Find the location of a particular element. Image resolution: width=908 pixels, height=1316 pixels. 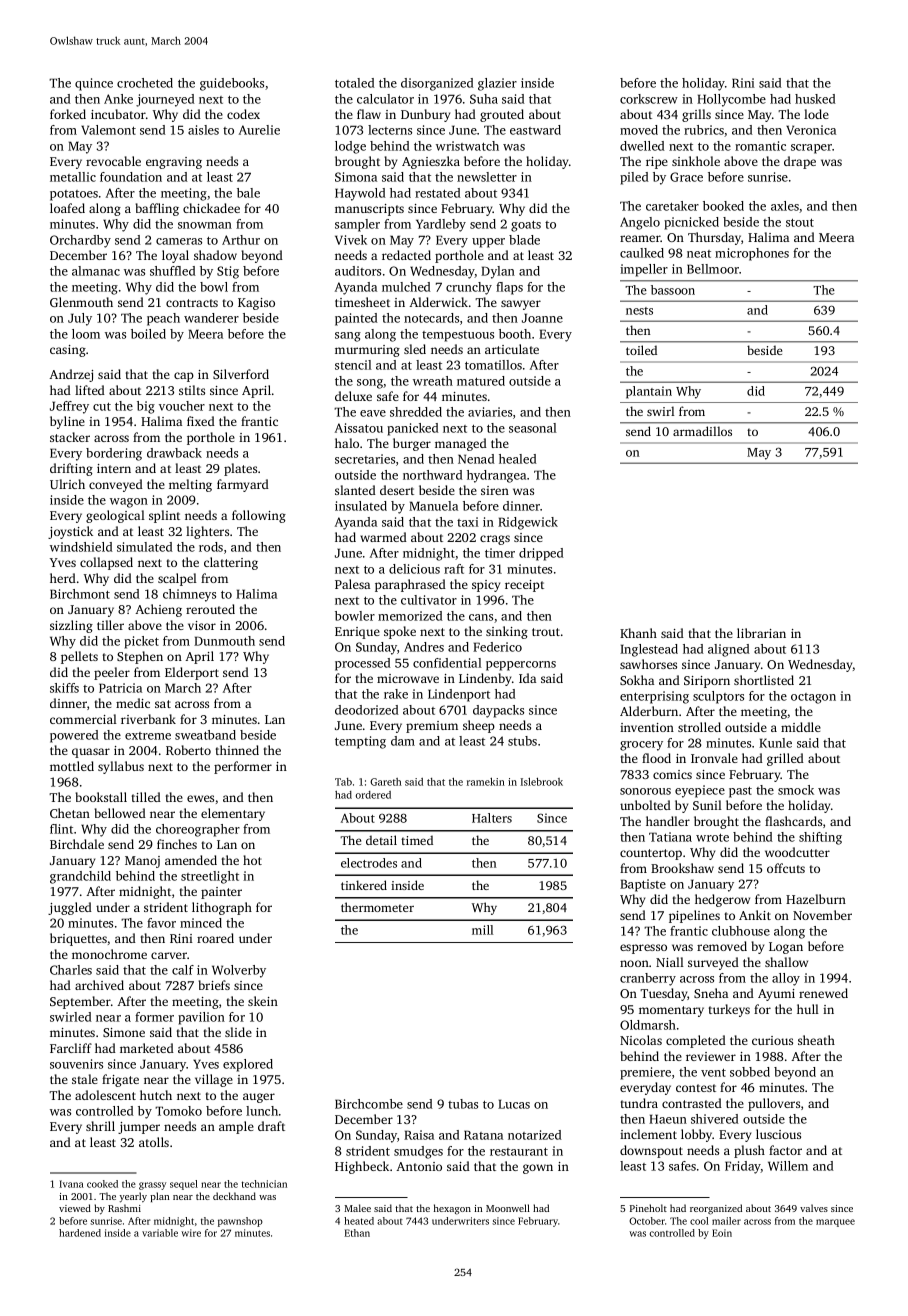

sheath is located at coordinates (816, 1040).
